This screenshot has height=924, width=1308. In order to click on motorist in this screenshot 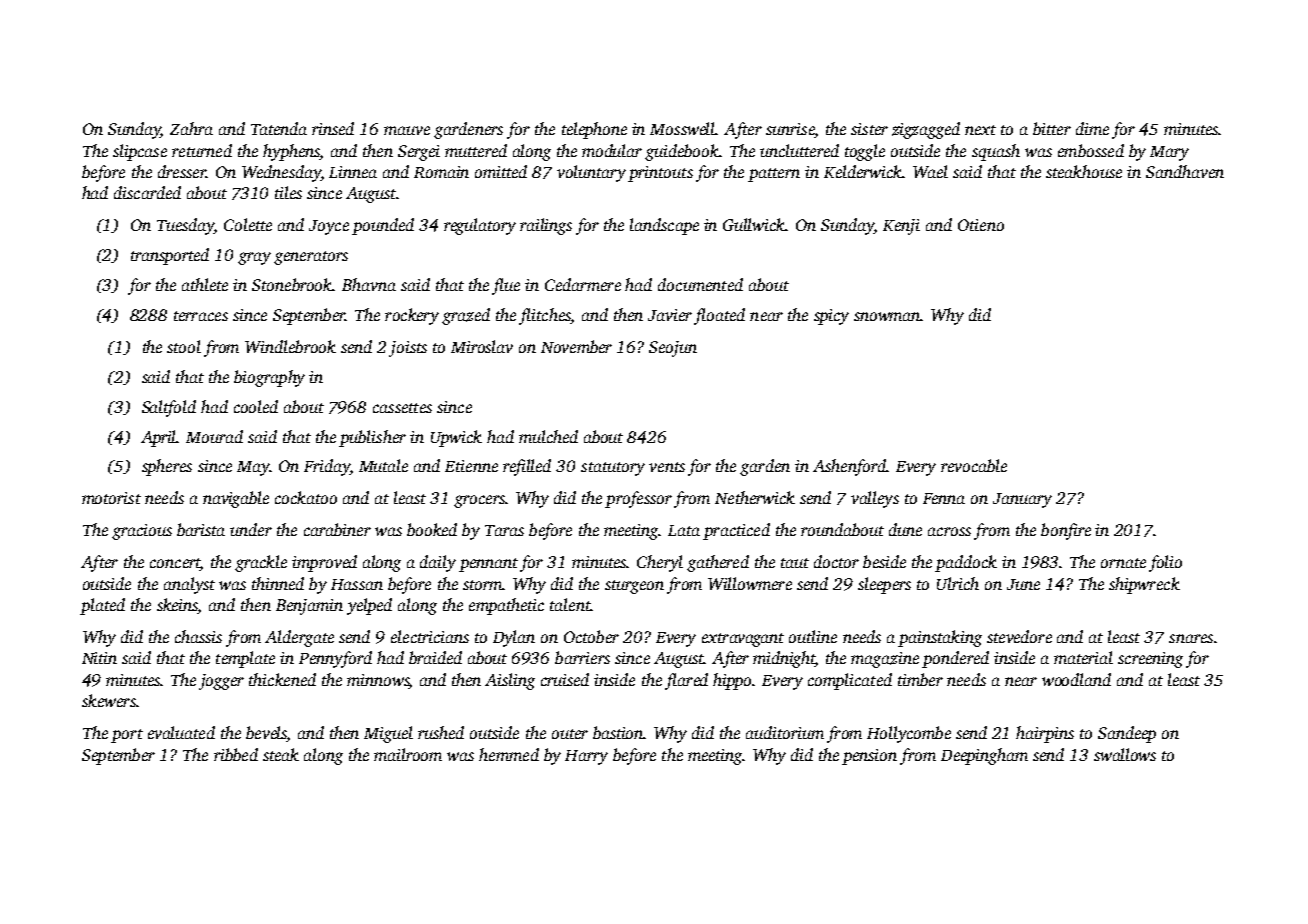, I will do `click(111, 498)`.
